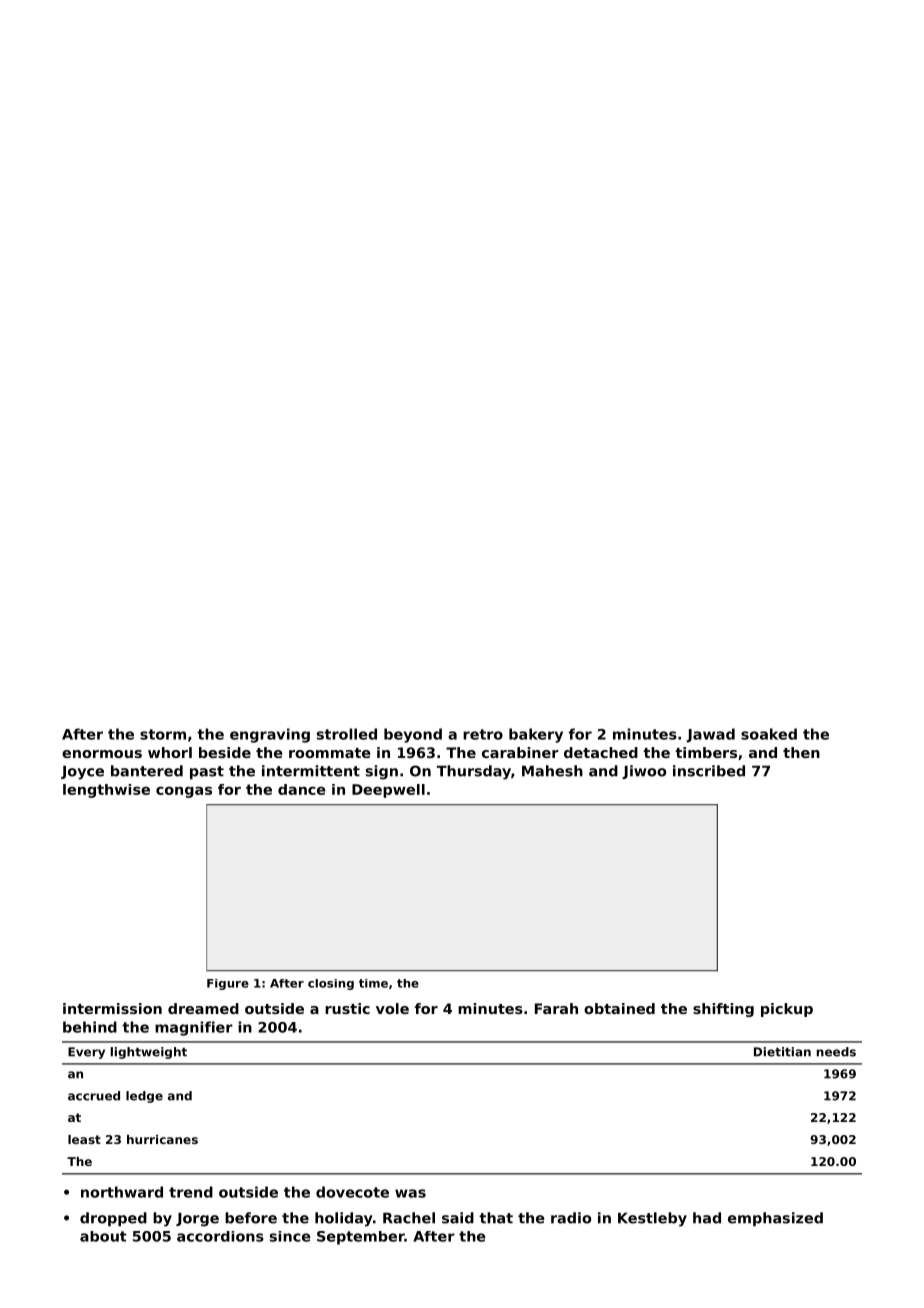 The width and height of the screenshot is (924, 1308). I want to click on emphasized, so click(775, 1219).
